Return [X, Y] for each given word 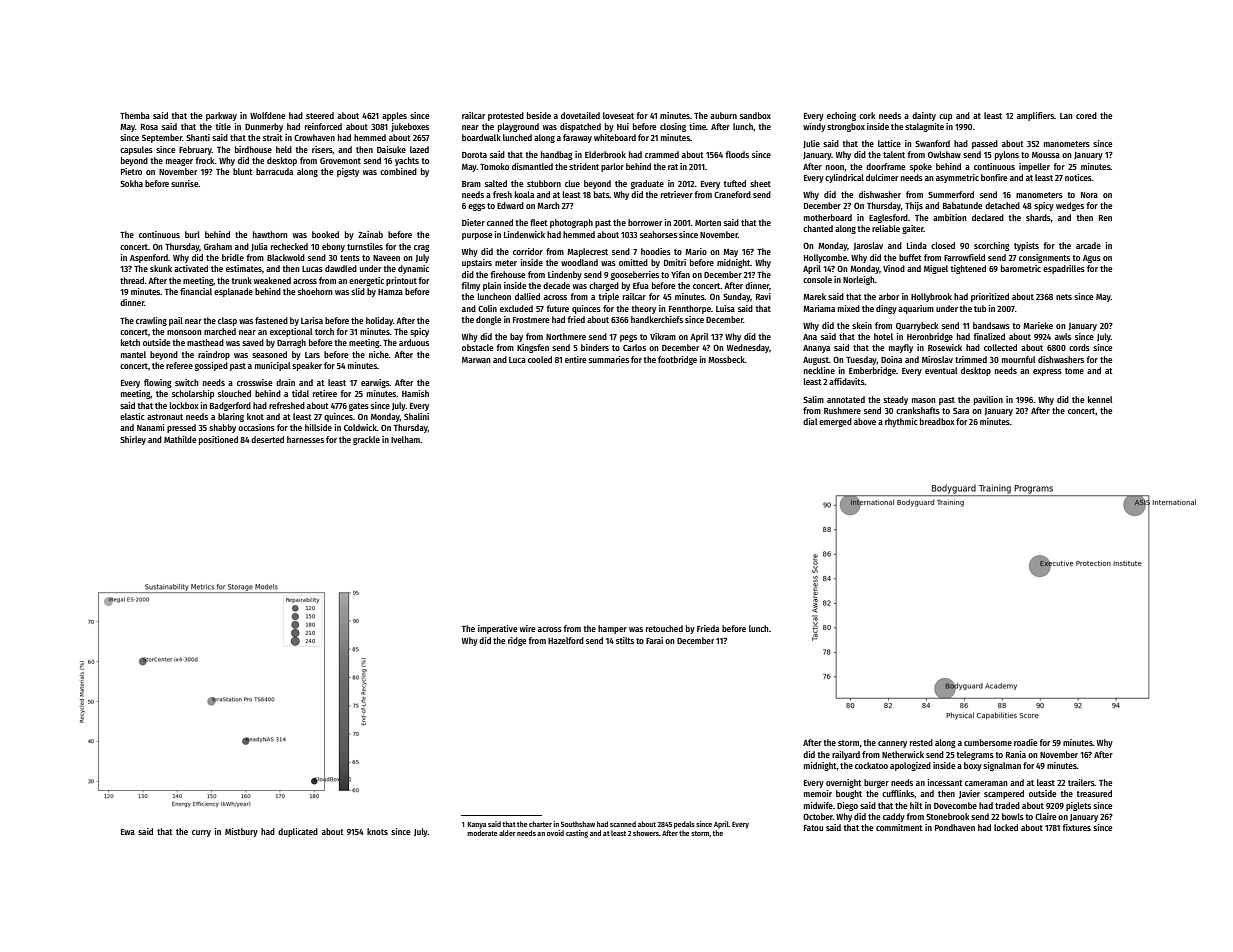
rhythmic [901, 422]
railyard [846, 755]
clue [572, 183]
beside [539, 115]
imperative [497, 629]
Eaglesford [888, 218]
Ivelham [405, 439]
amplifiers [1035, 116]
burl [192, 234]
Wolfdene [267, 115]
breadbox [937, 421]
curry [201, 833]
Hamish [415, 393]
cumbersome [988, 742]
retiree [325, 393]
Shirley [133, 440]
